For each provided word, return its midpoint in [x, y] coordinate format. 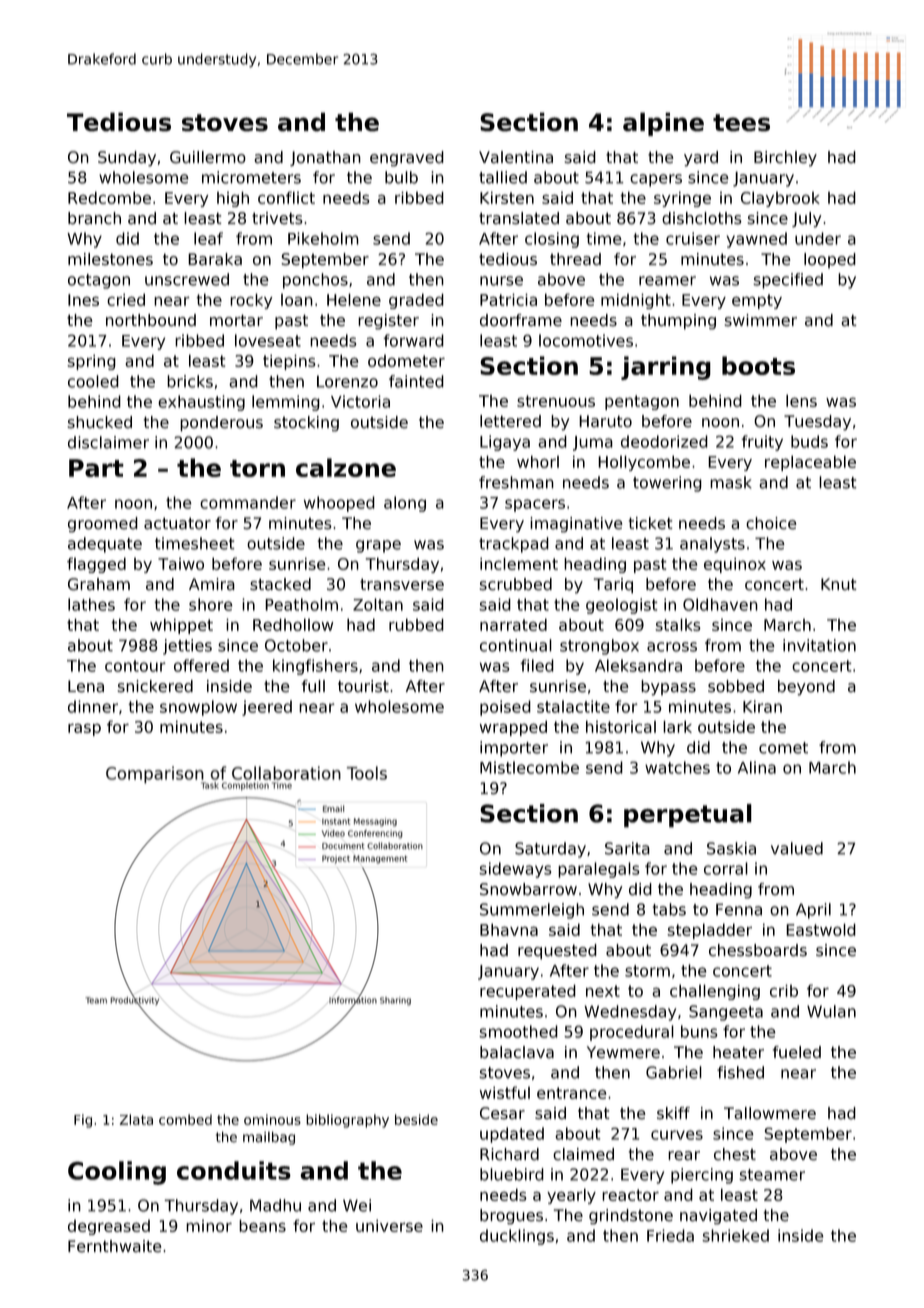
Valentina [516, 157]
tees [741, 123]
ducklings [517, 1237]
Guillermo [208, 157]
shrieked [735, 1235]
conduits [234, 1170]
